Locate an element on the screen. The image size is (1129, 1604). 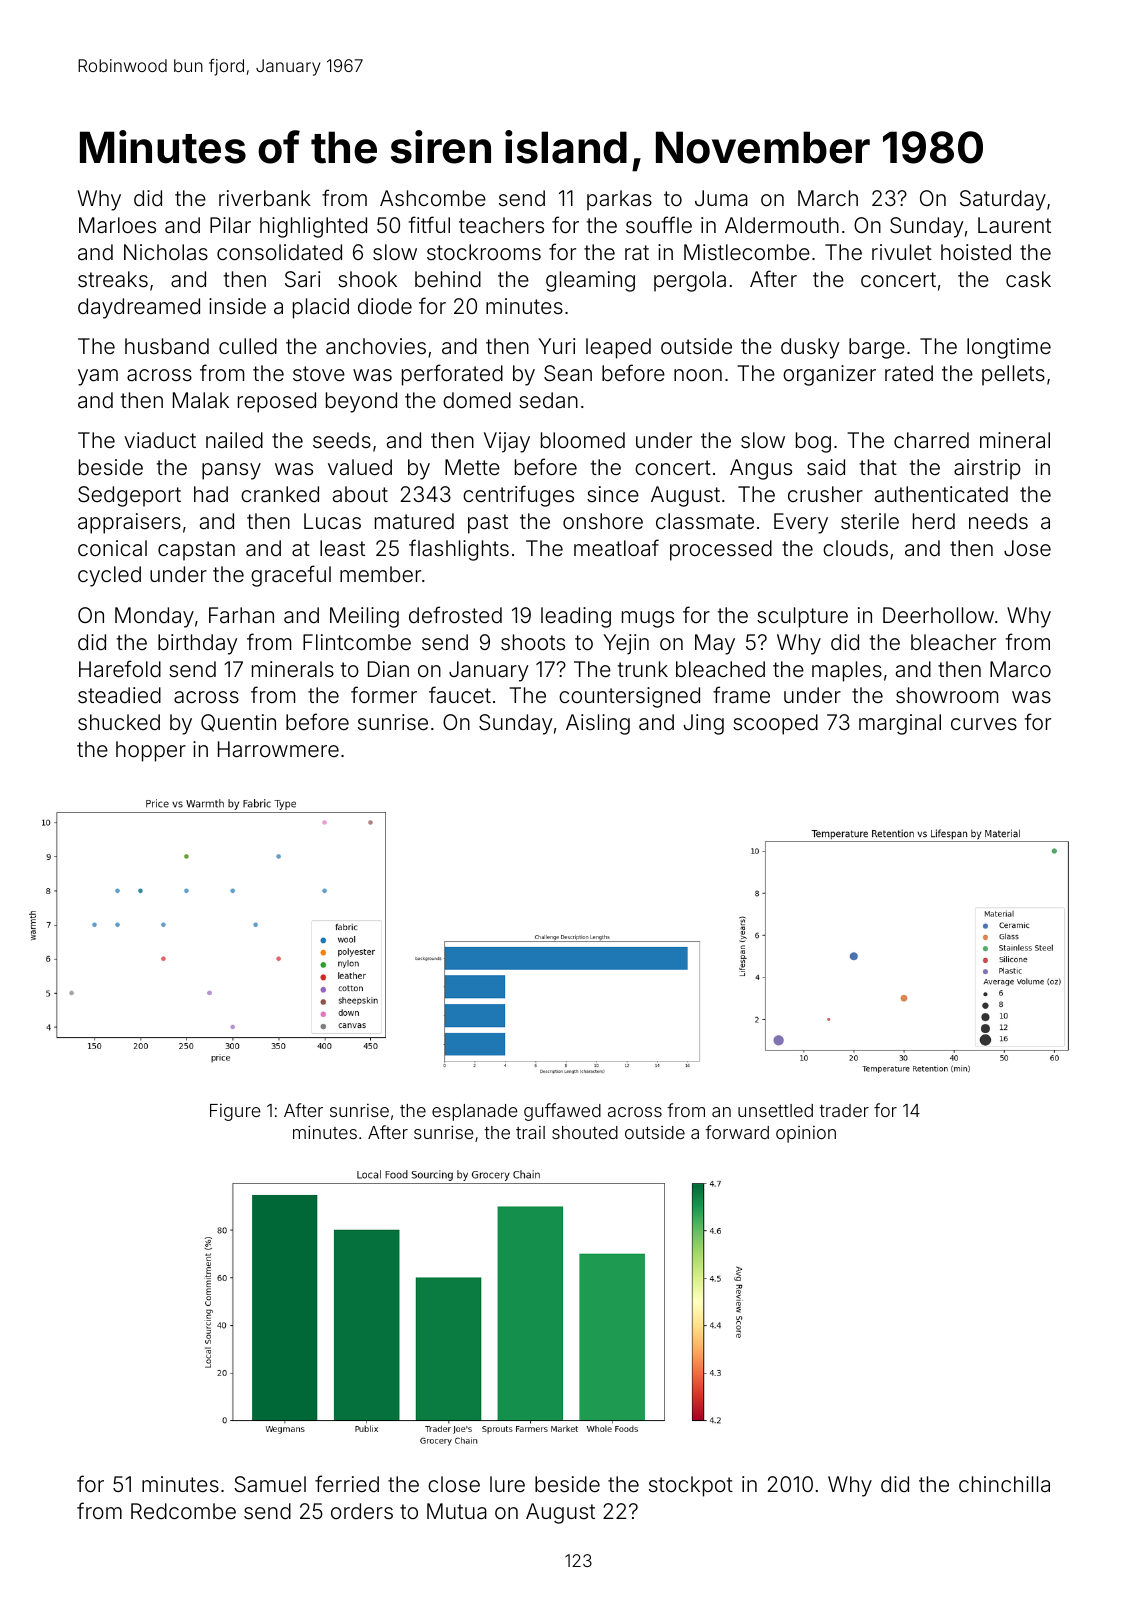
Figure is located at coordinates (235, 1112).
